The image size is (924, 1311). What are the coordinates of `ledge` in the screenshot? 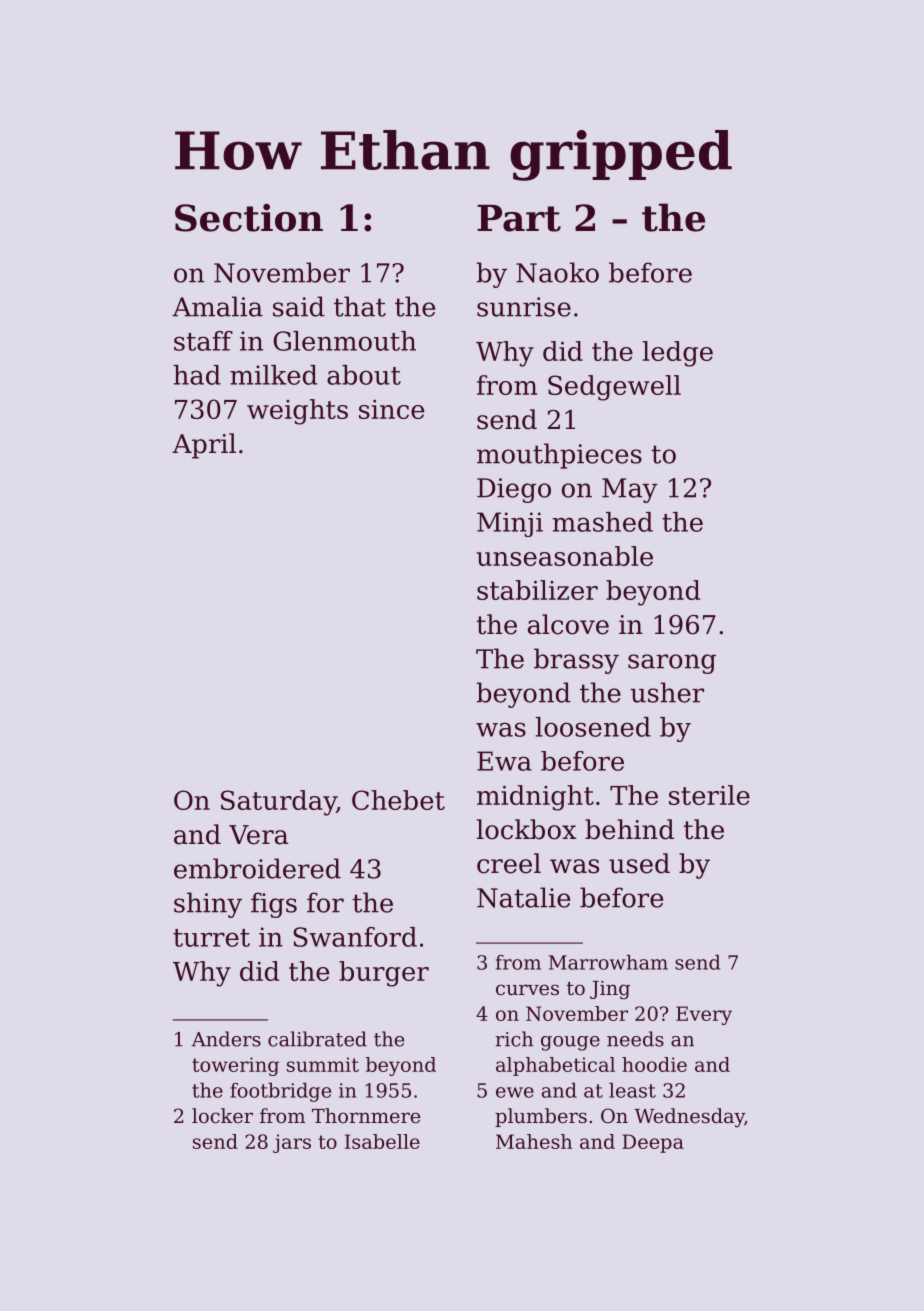 It's located at (678, 354).
